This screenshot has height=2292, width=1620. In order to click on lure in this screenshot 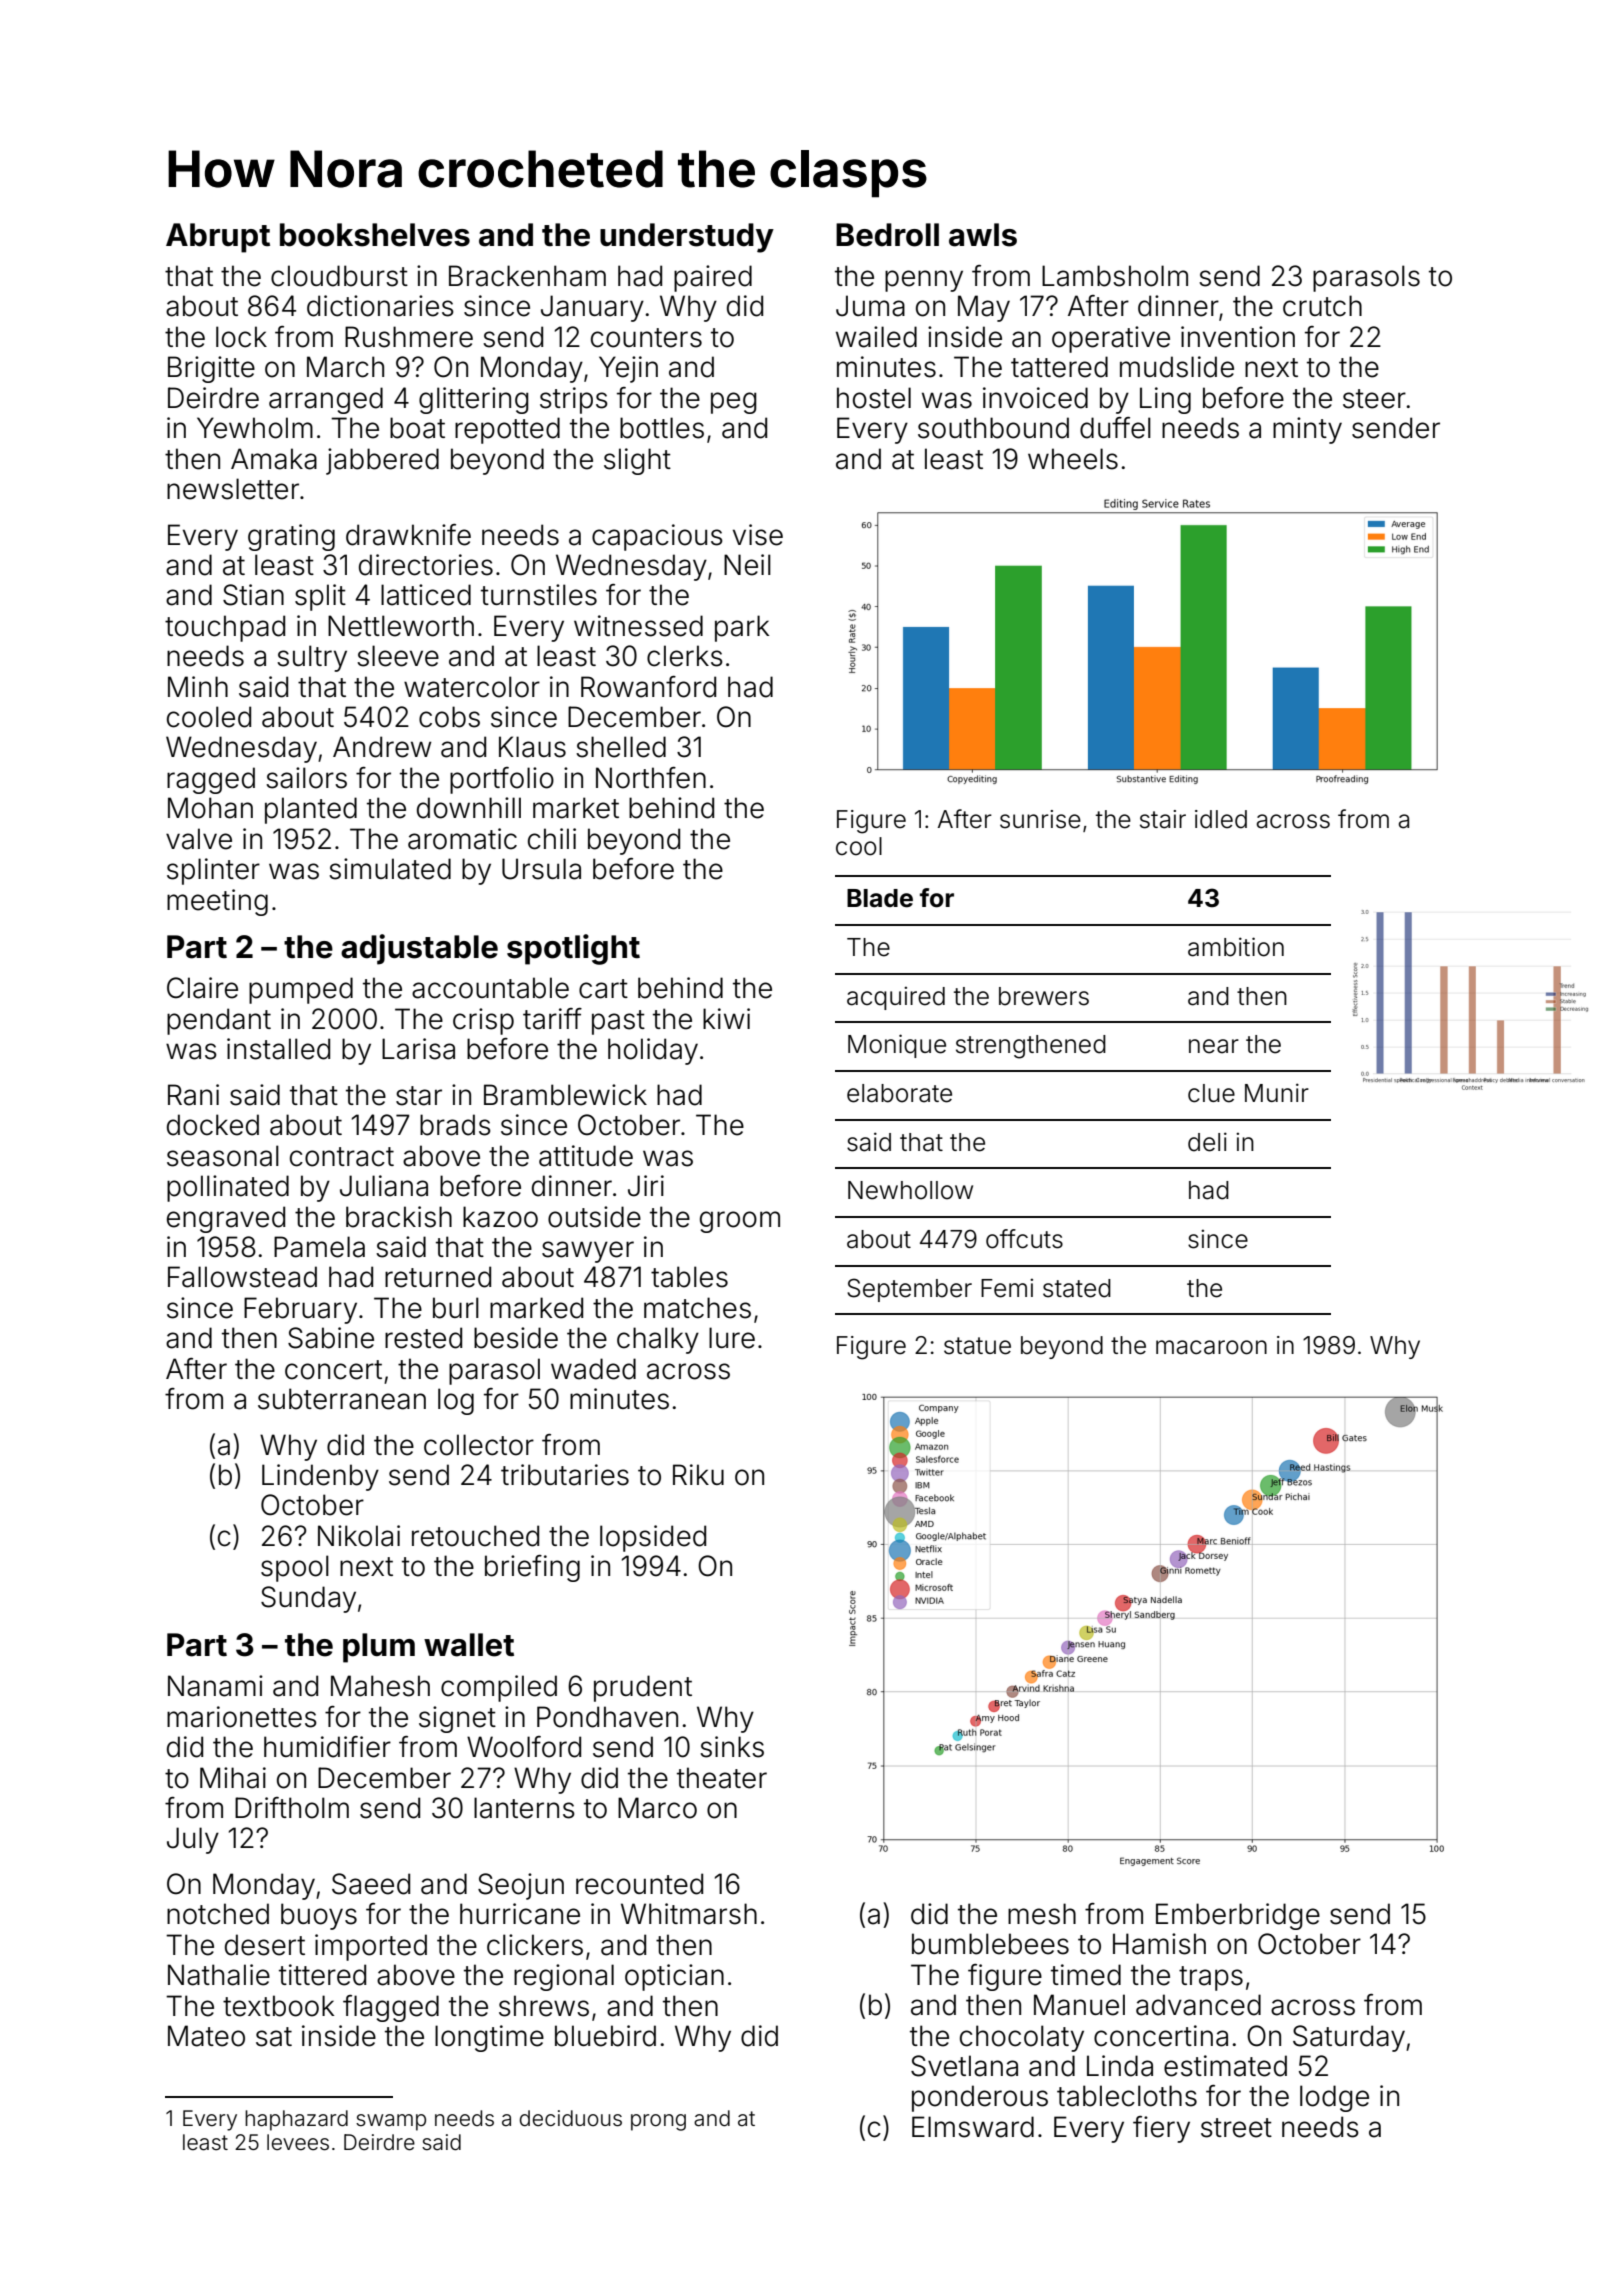, I will do `click(732, 1338)`.
